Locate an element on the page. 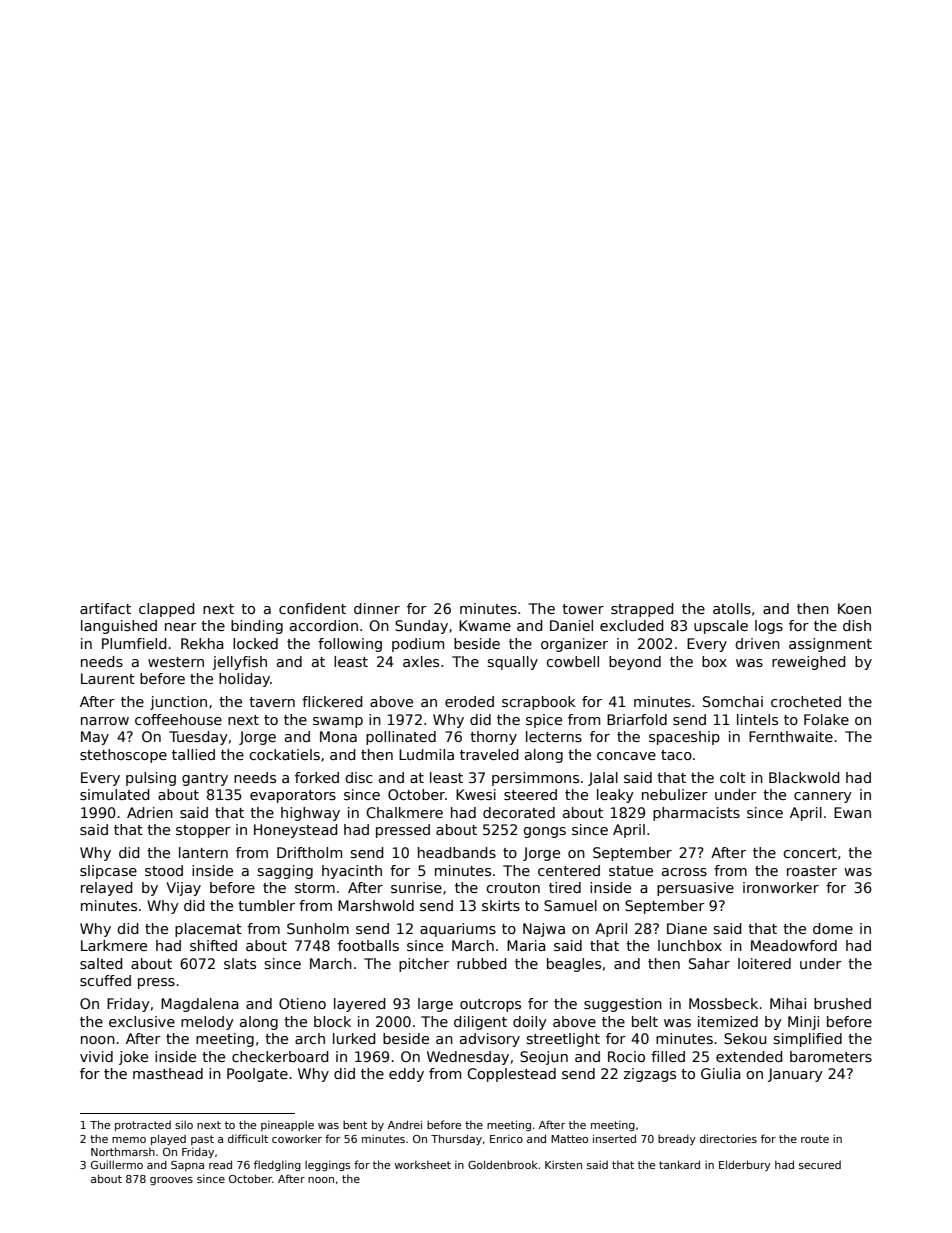  inserted is located at coordinates (614, 1138).
